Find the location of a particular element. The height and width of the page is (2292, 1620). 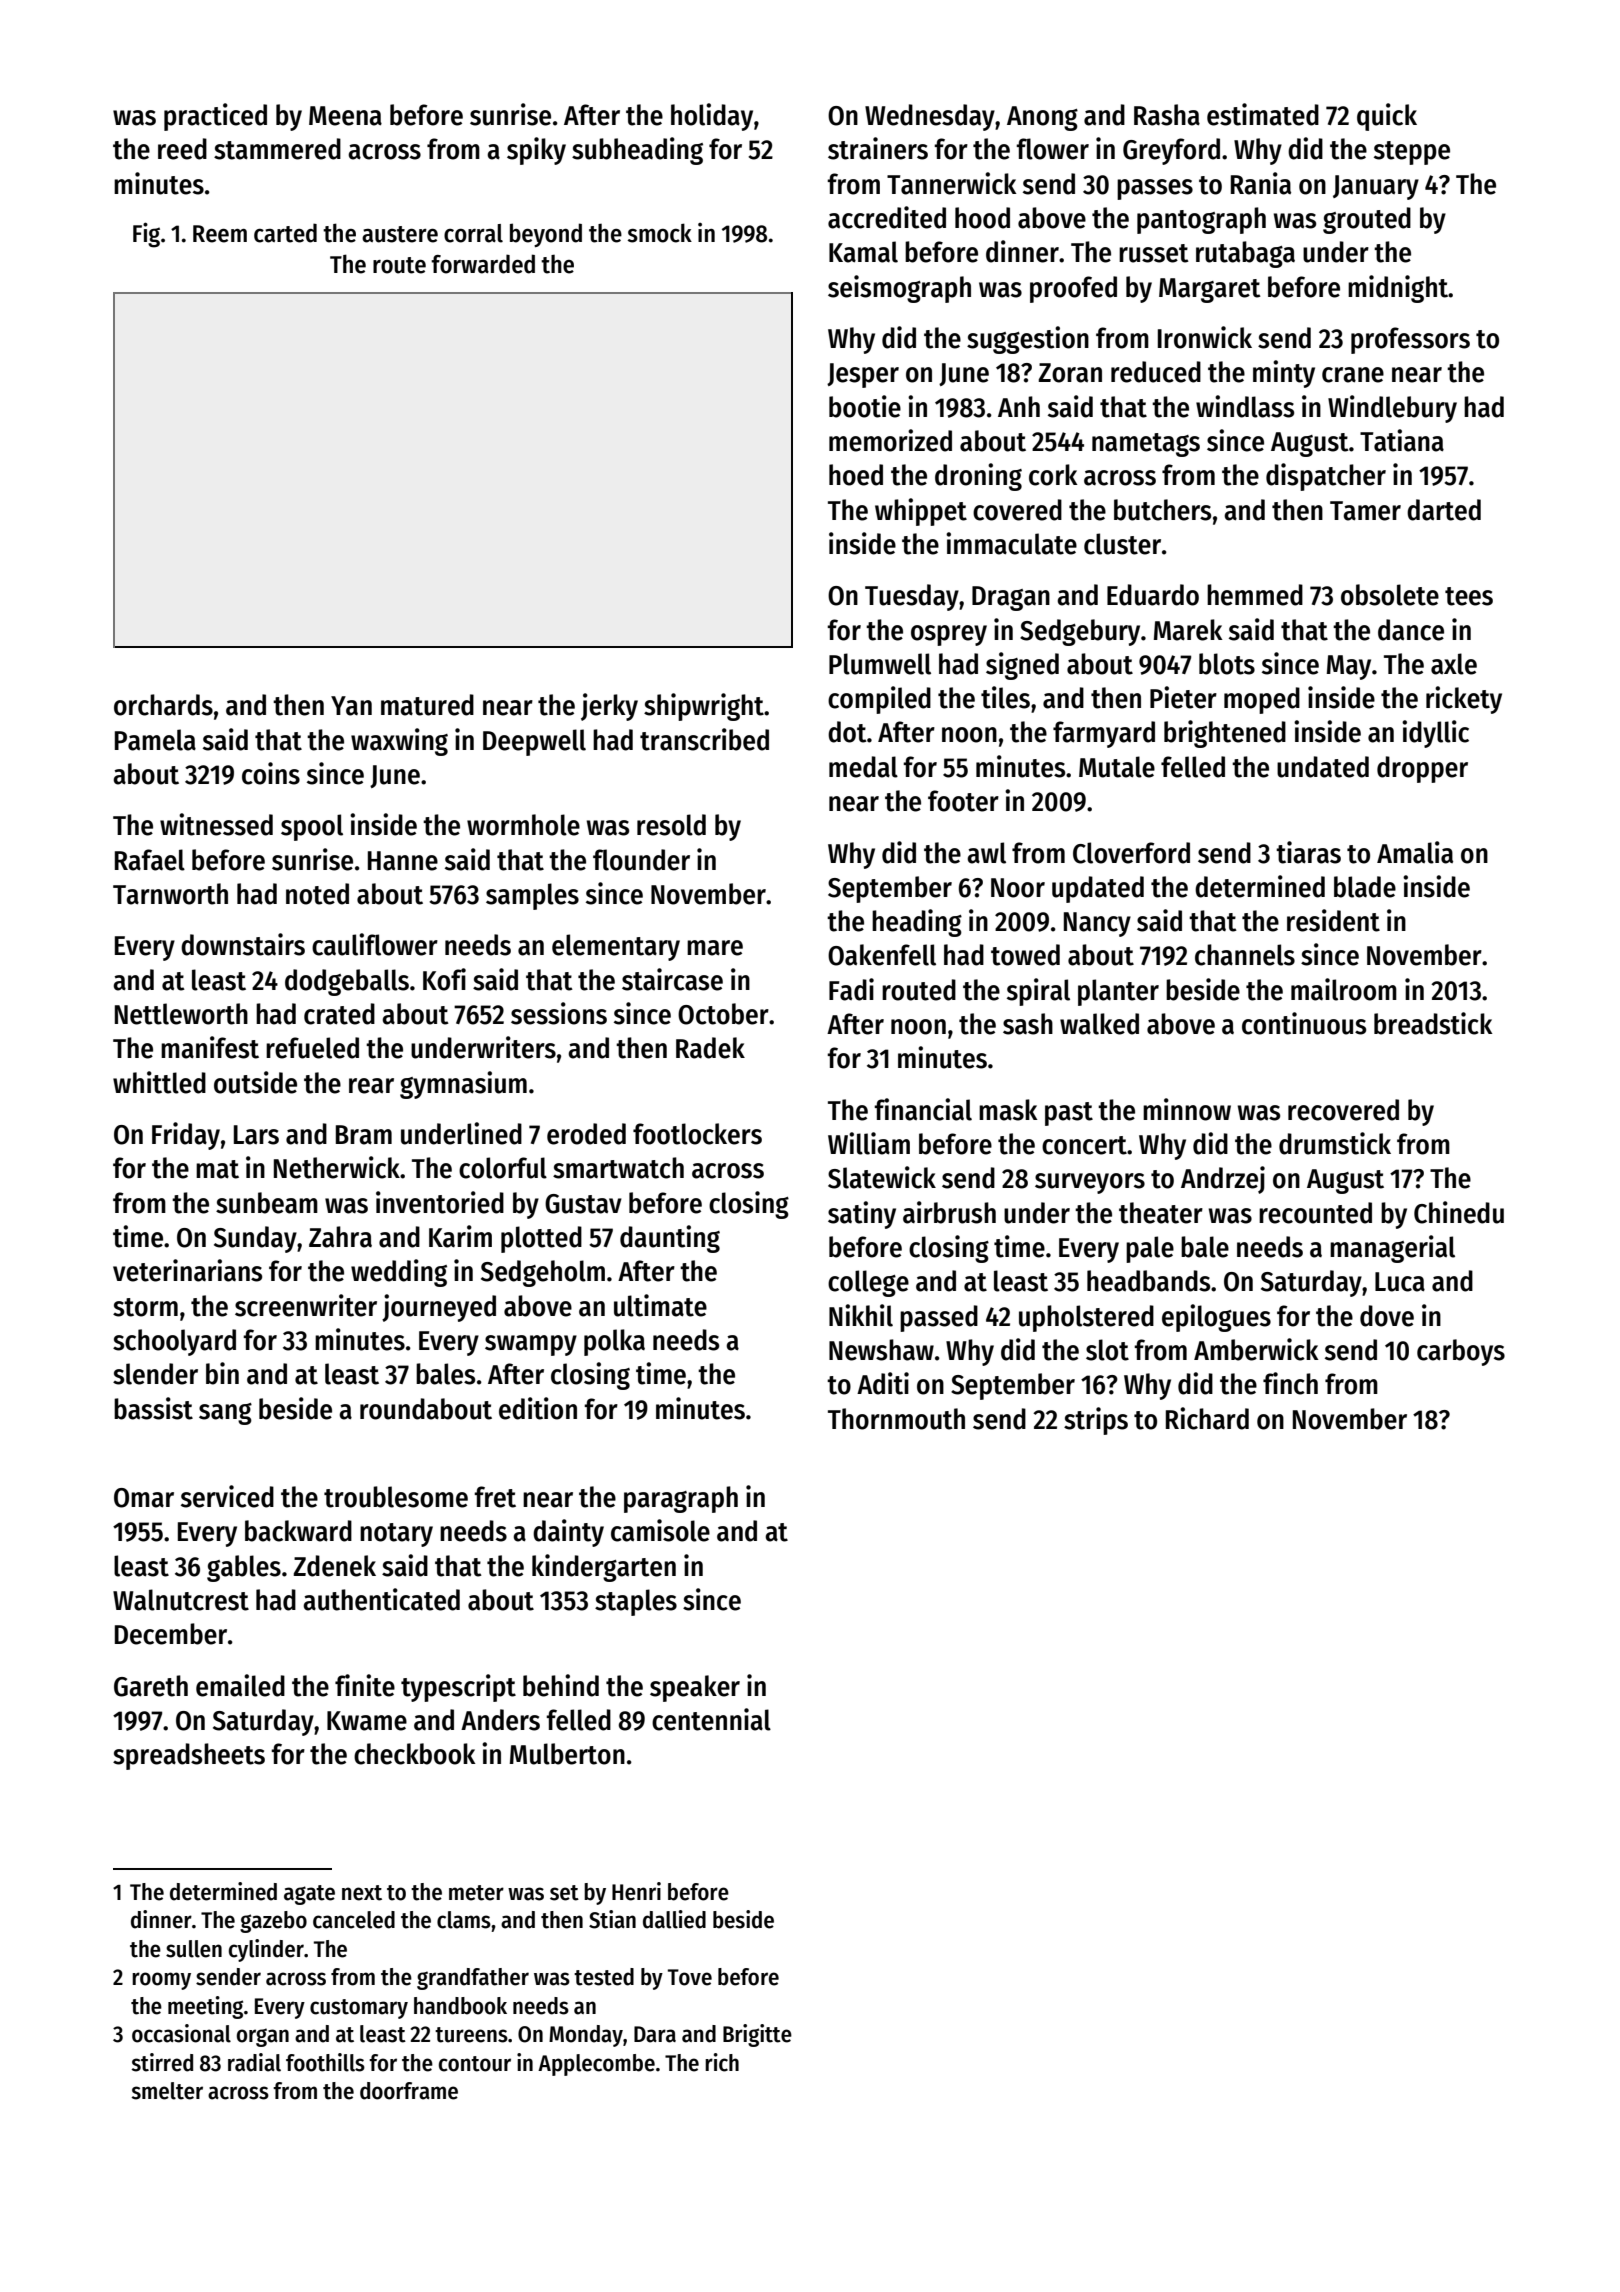

Kamal is located at coordinates (863, 252).
